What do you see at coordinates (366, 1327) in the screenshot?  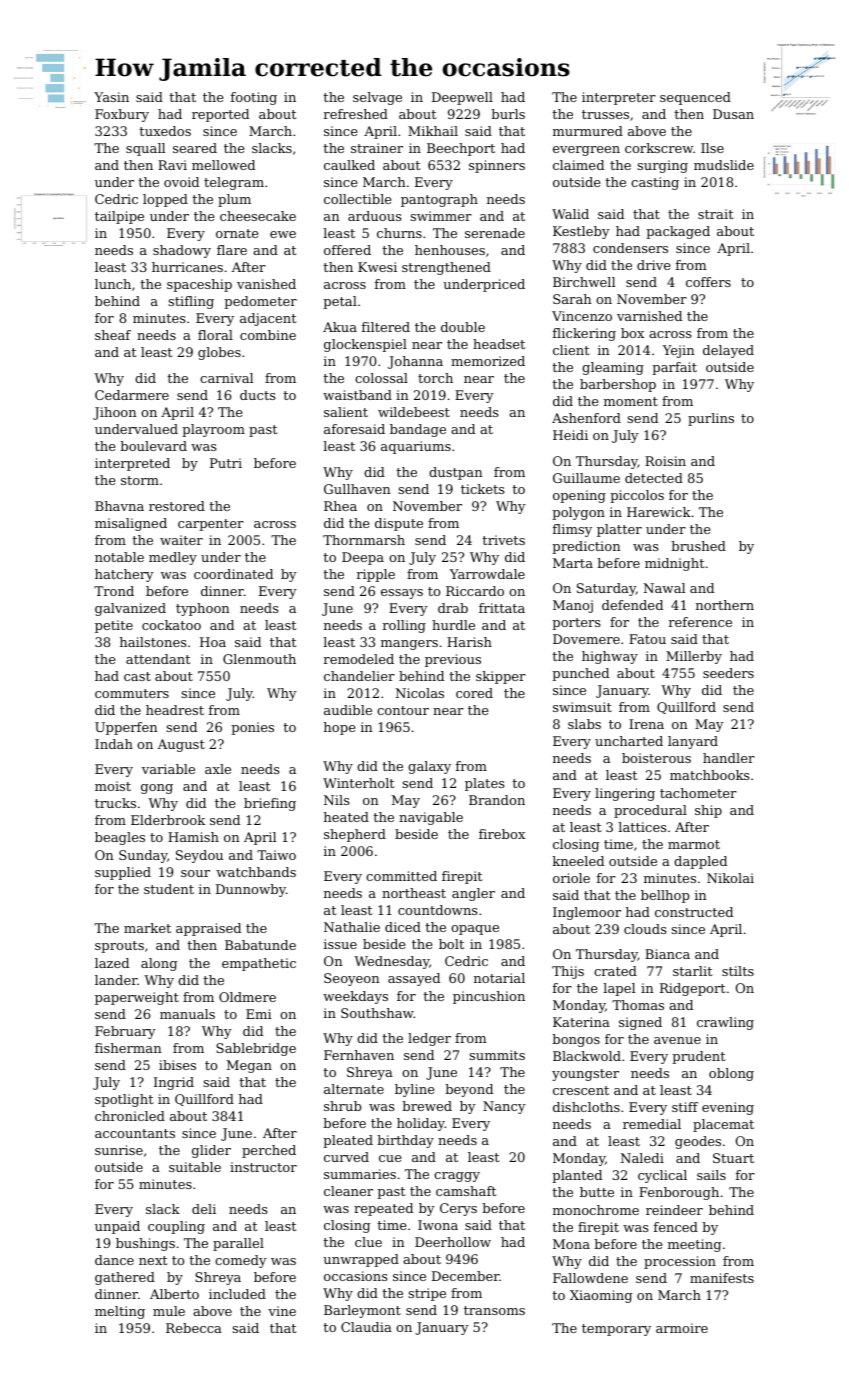 I see `Claudia` at bounding box center [366, 1327].
